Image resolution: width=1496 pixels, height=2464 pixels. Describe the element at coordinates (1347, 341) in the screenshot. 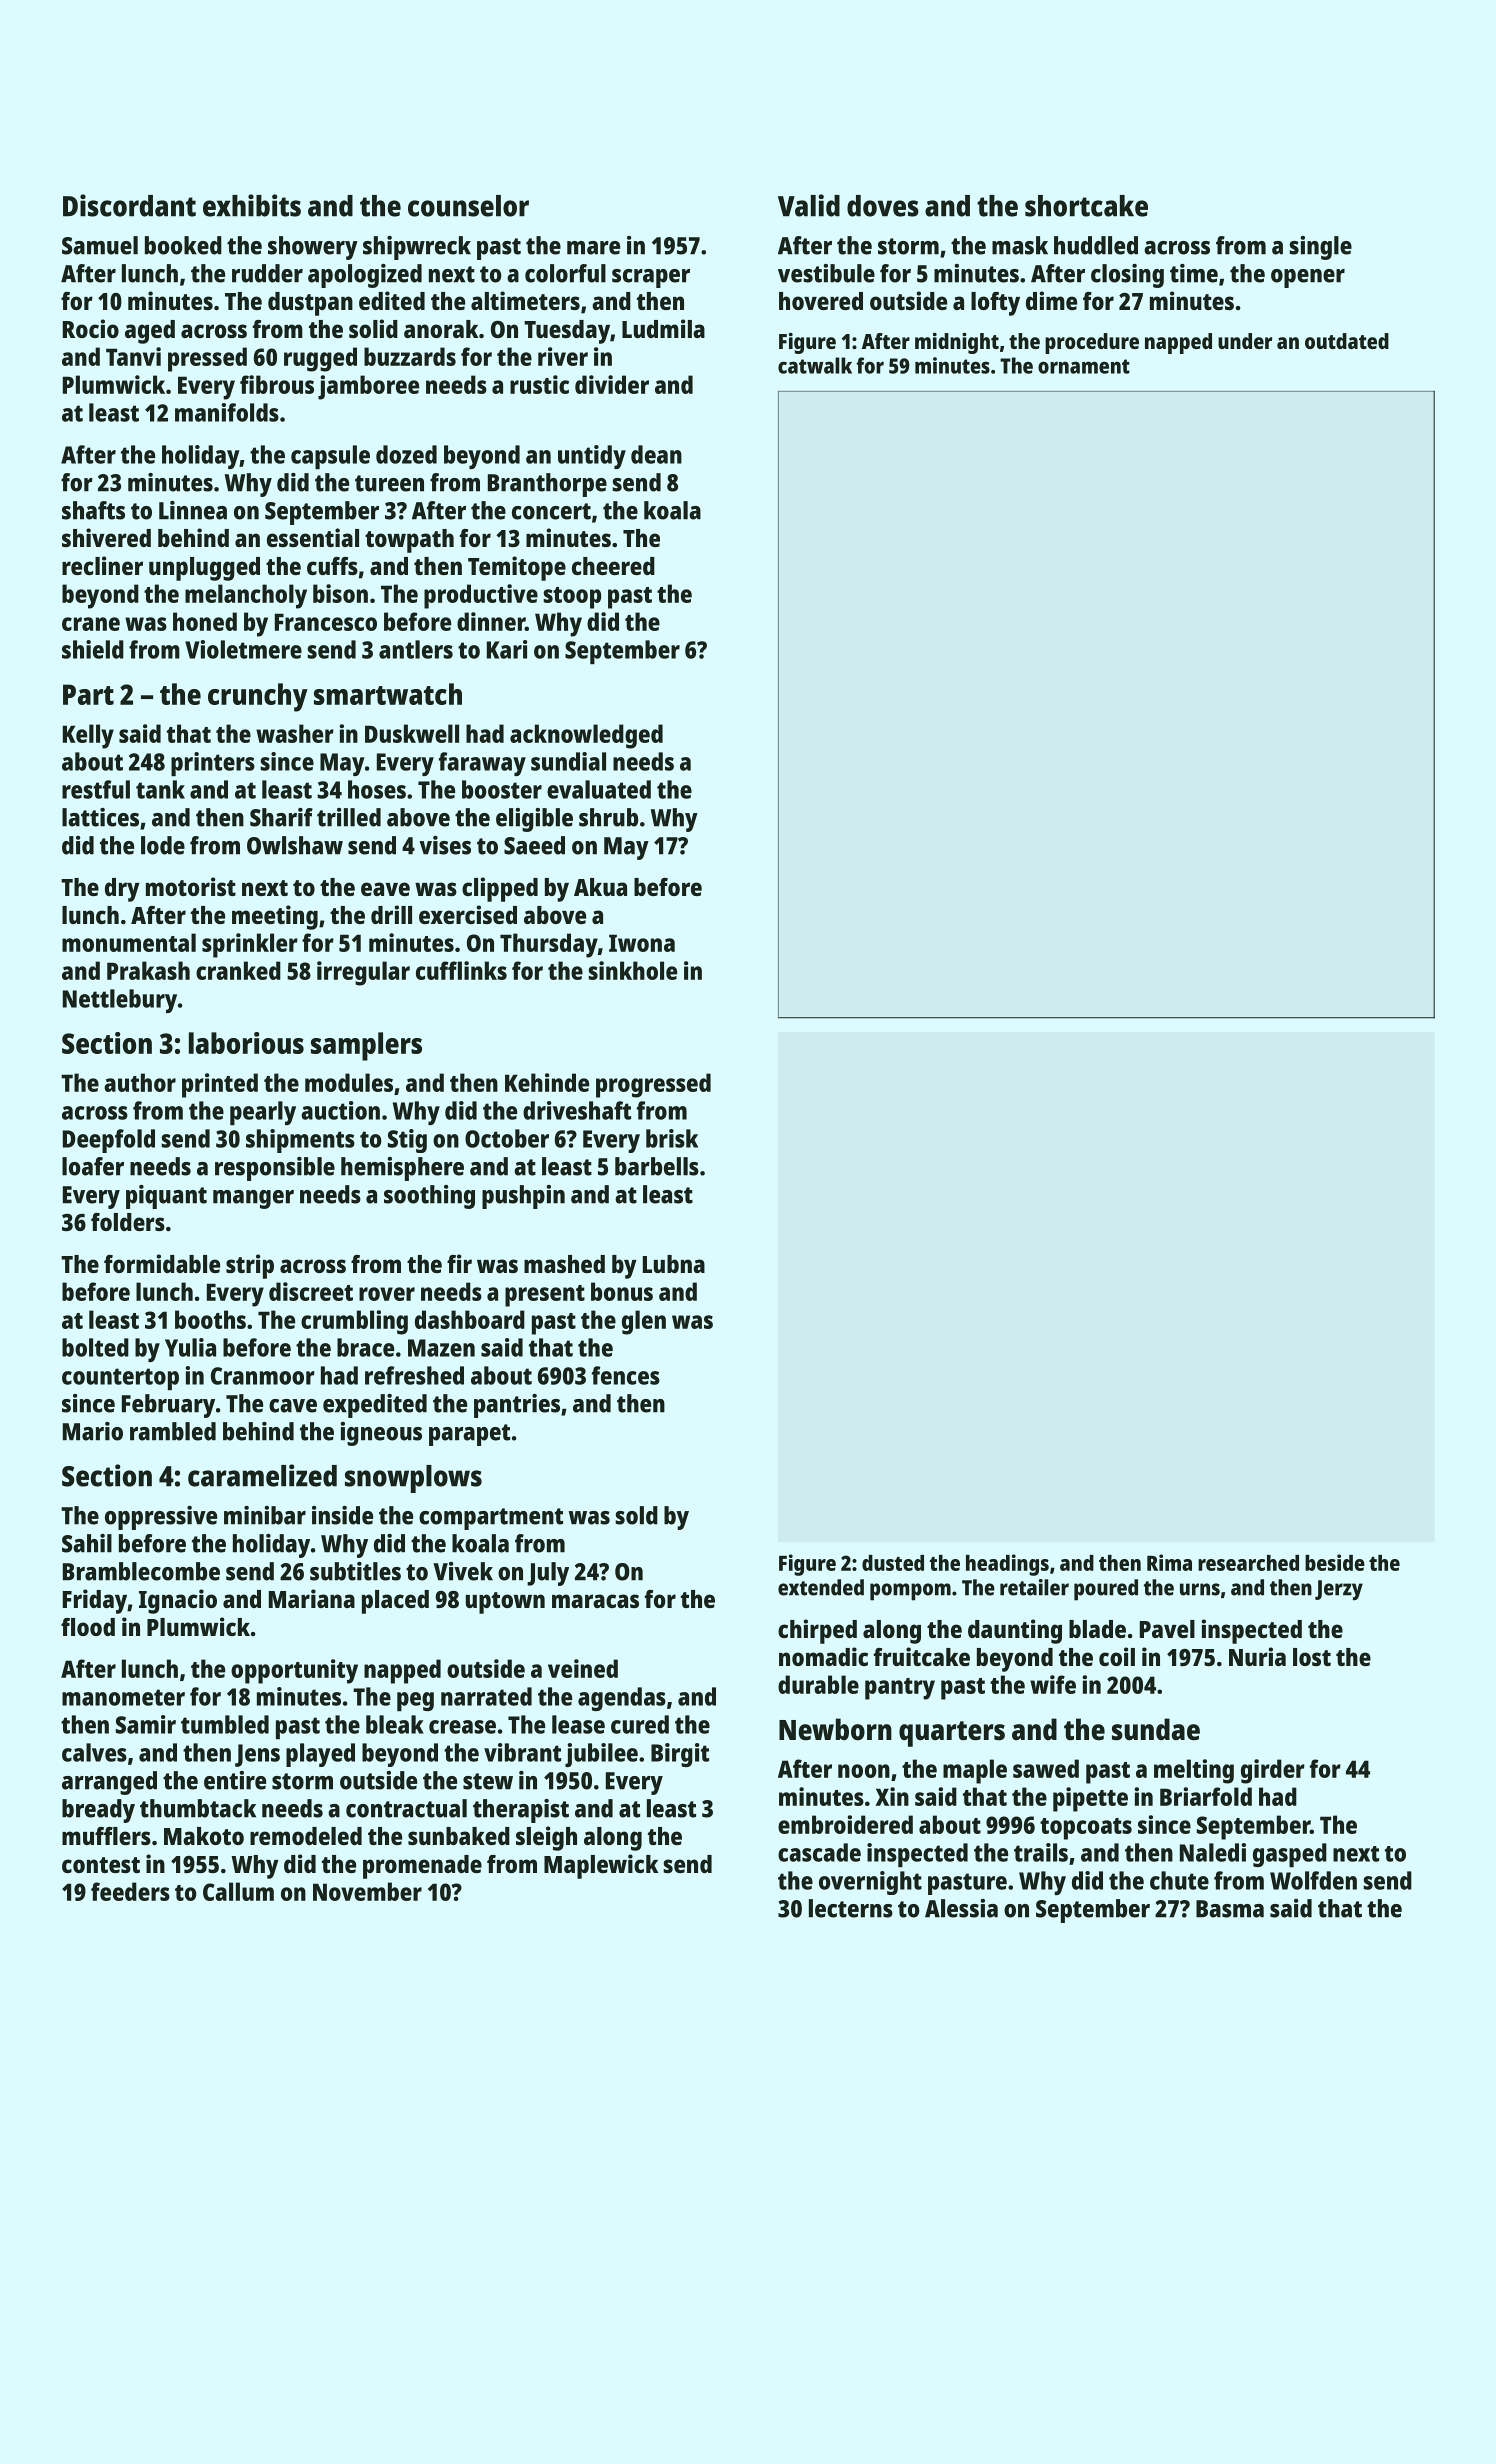

I see `outdated` at that location.
